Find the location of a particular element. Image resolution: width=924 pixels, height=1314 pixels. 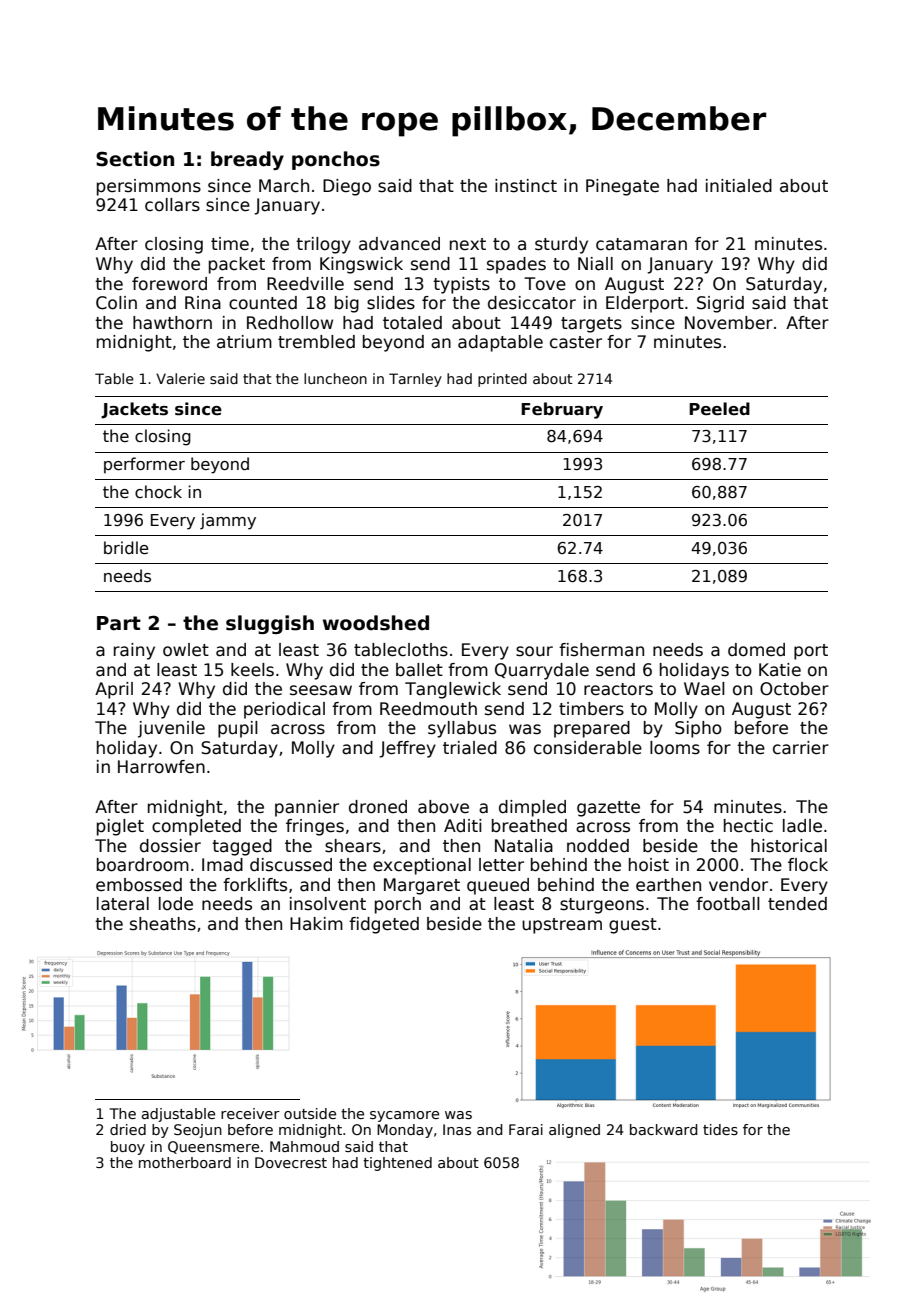

upstream is located at coordinates (562, 926).
